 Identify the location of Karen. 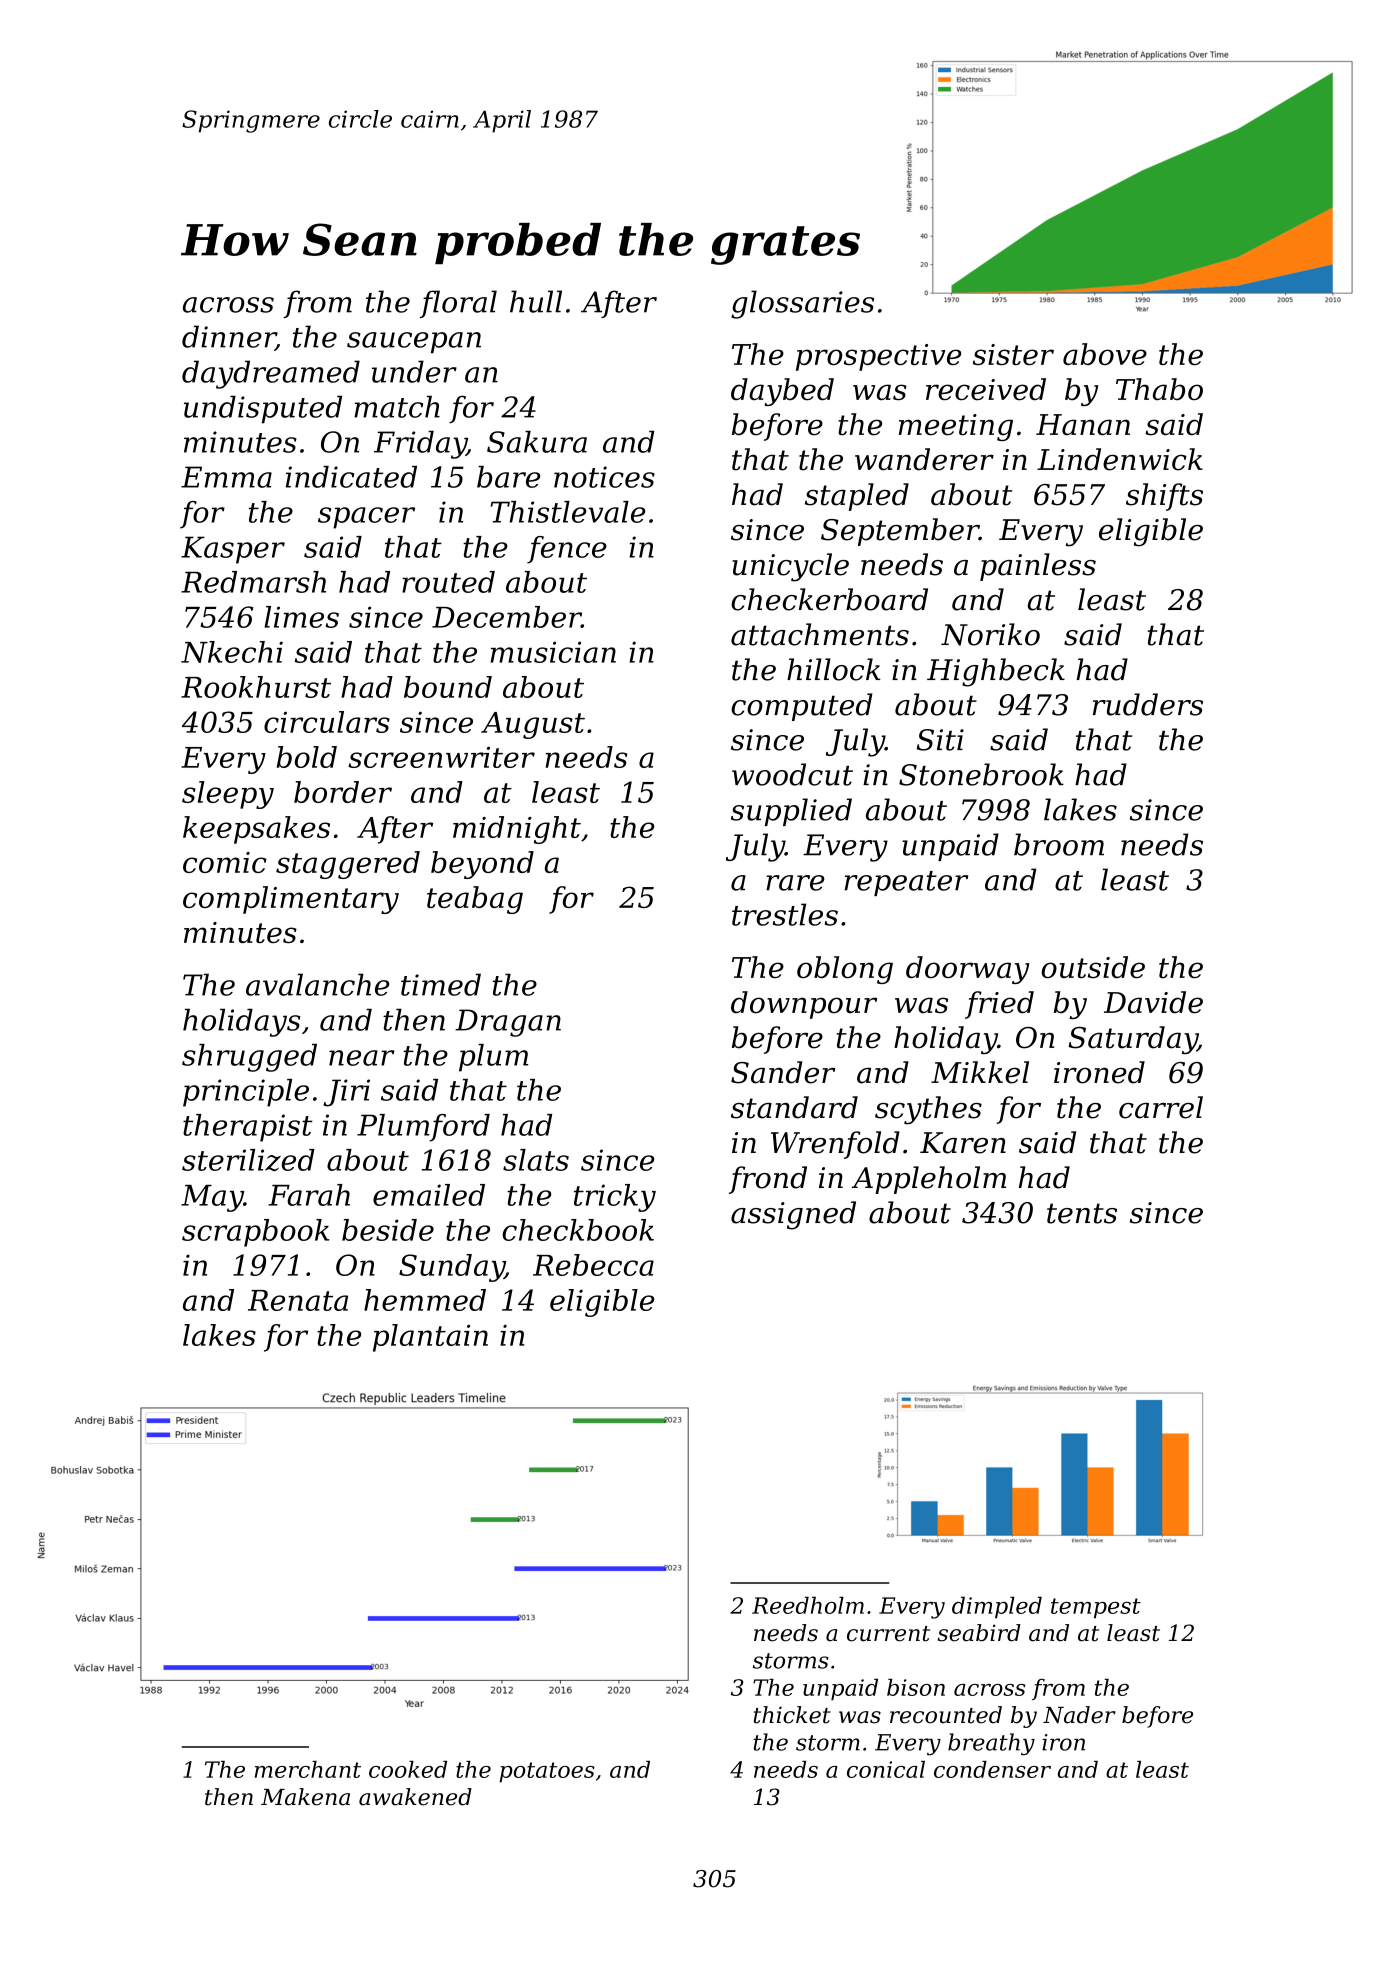
(963, 1143).
